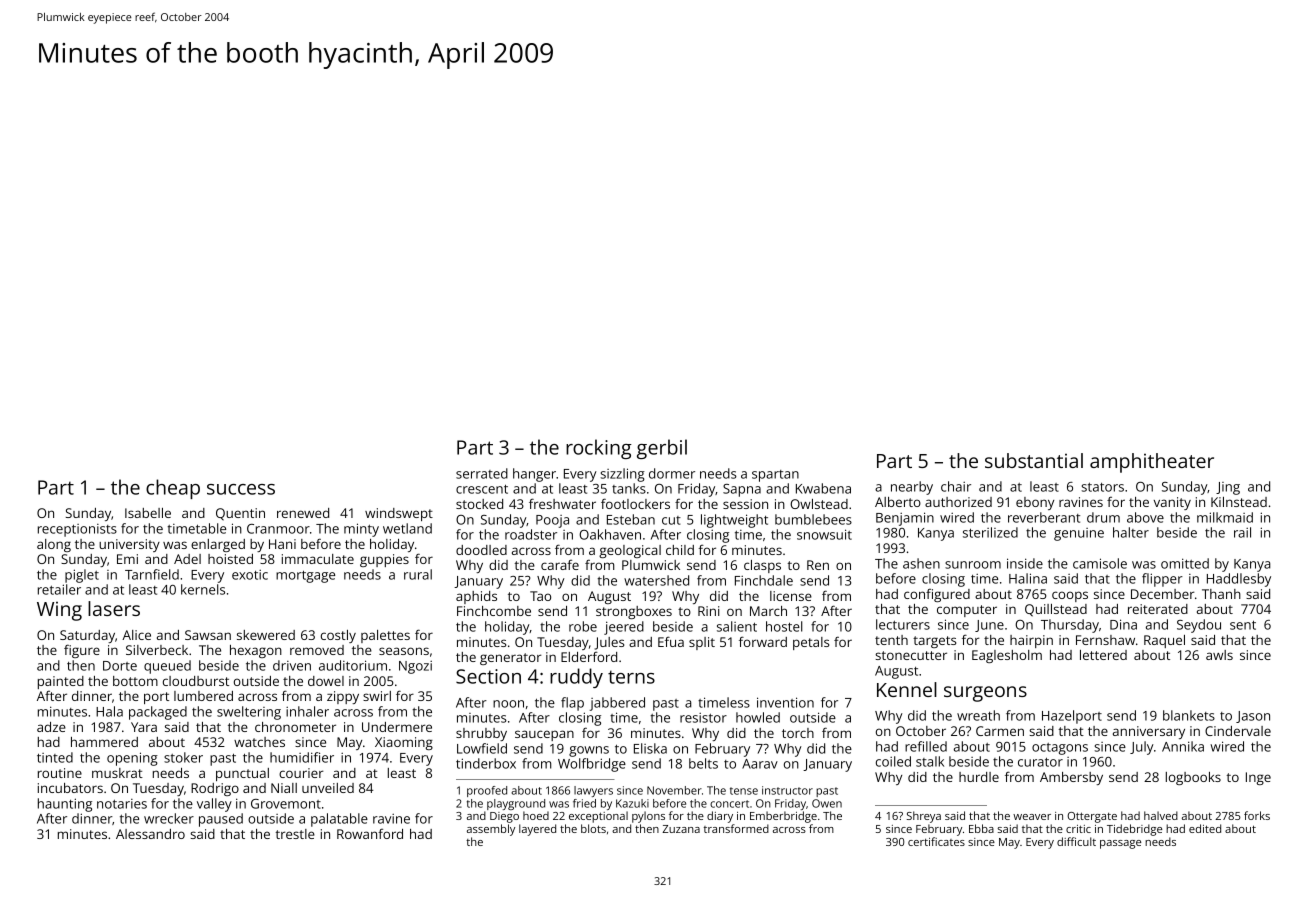  What do you see at coordinates (764, 580) in the document?
I see `Finchdale` at bounding box center [764, 580].
